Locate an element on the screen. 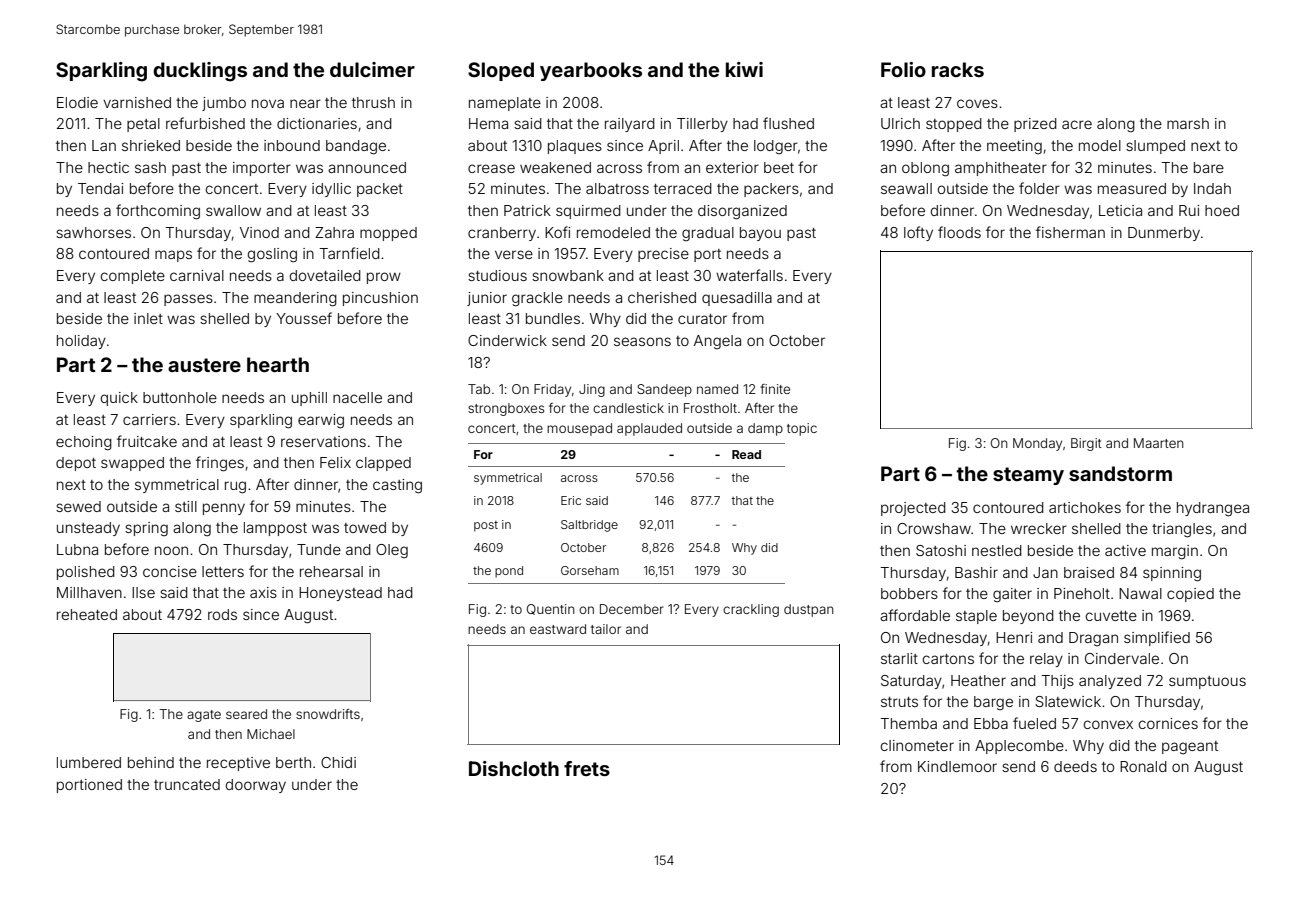 This screenshot has width=1308, height=924. Tillerby is located at coordinates (702, 125).
